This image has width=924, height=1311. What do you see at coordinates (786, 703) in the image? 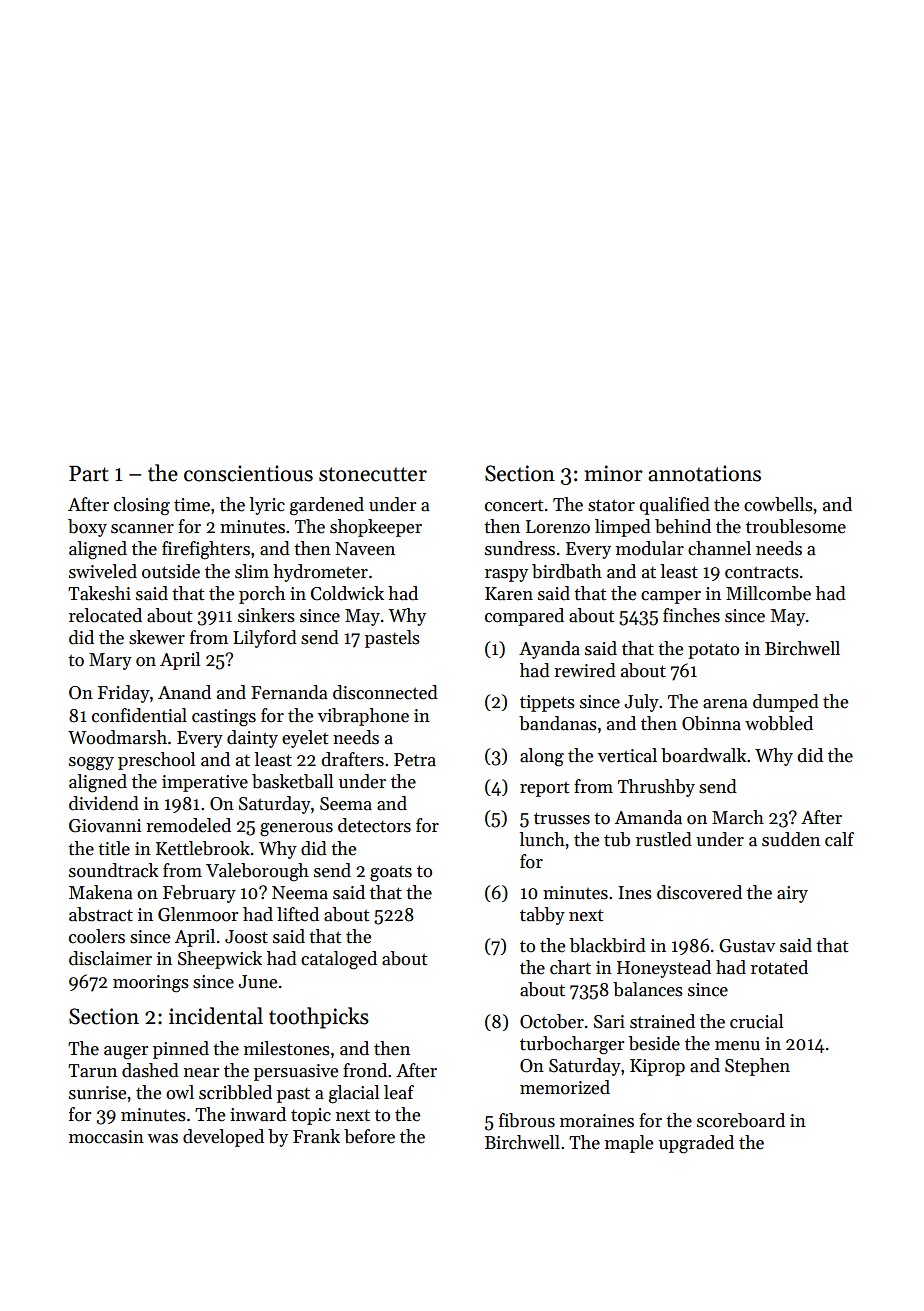
I see `dumped` at bounding box center [786, 703].
